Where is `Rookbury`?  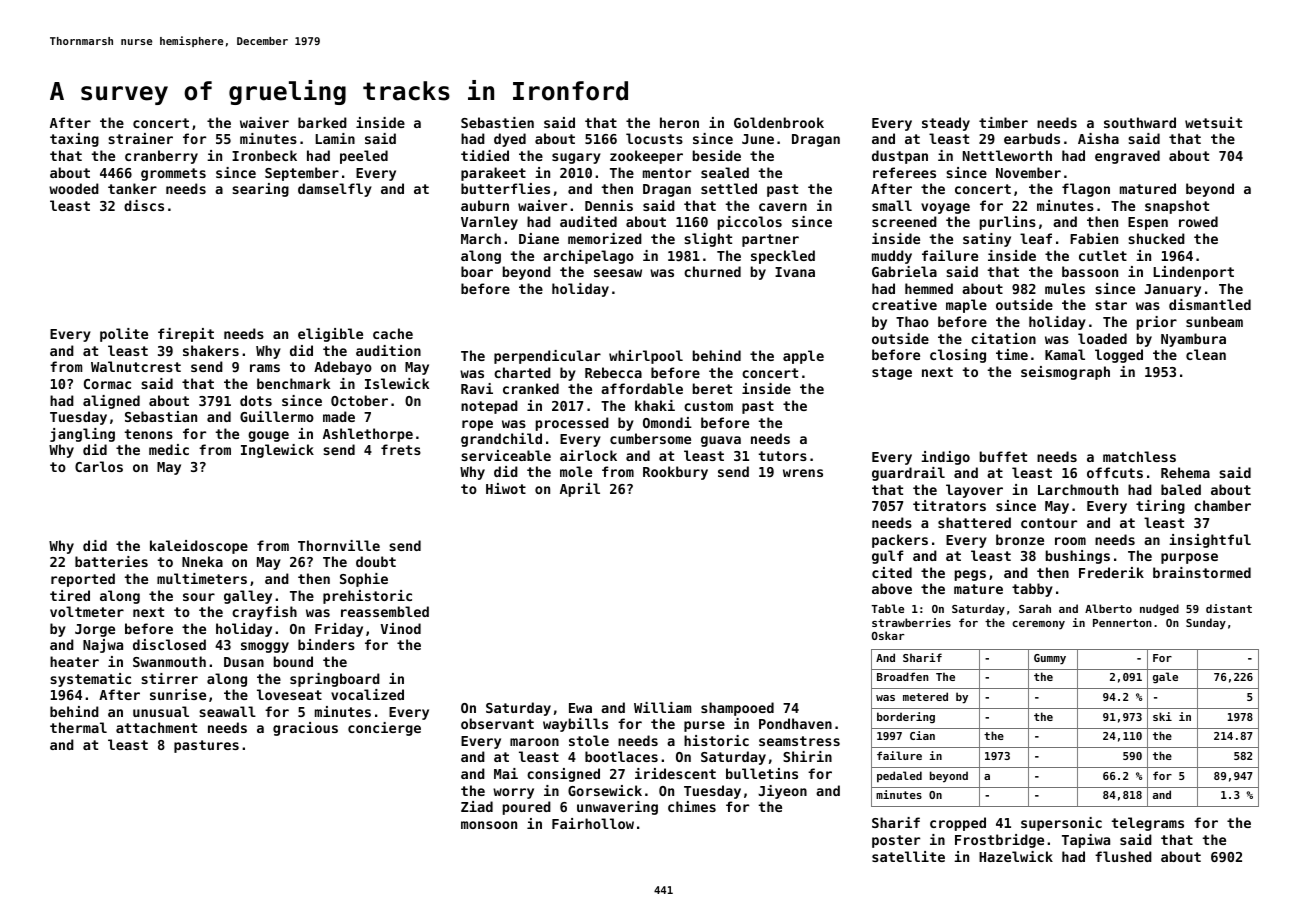
Rookbury is located at coordinates (675, 473).
